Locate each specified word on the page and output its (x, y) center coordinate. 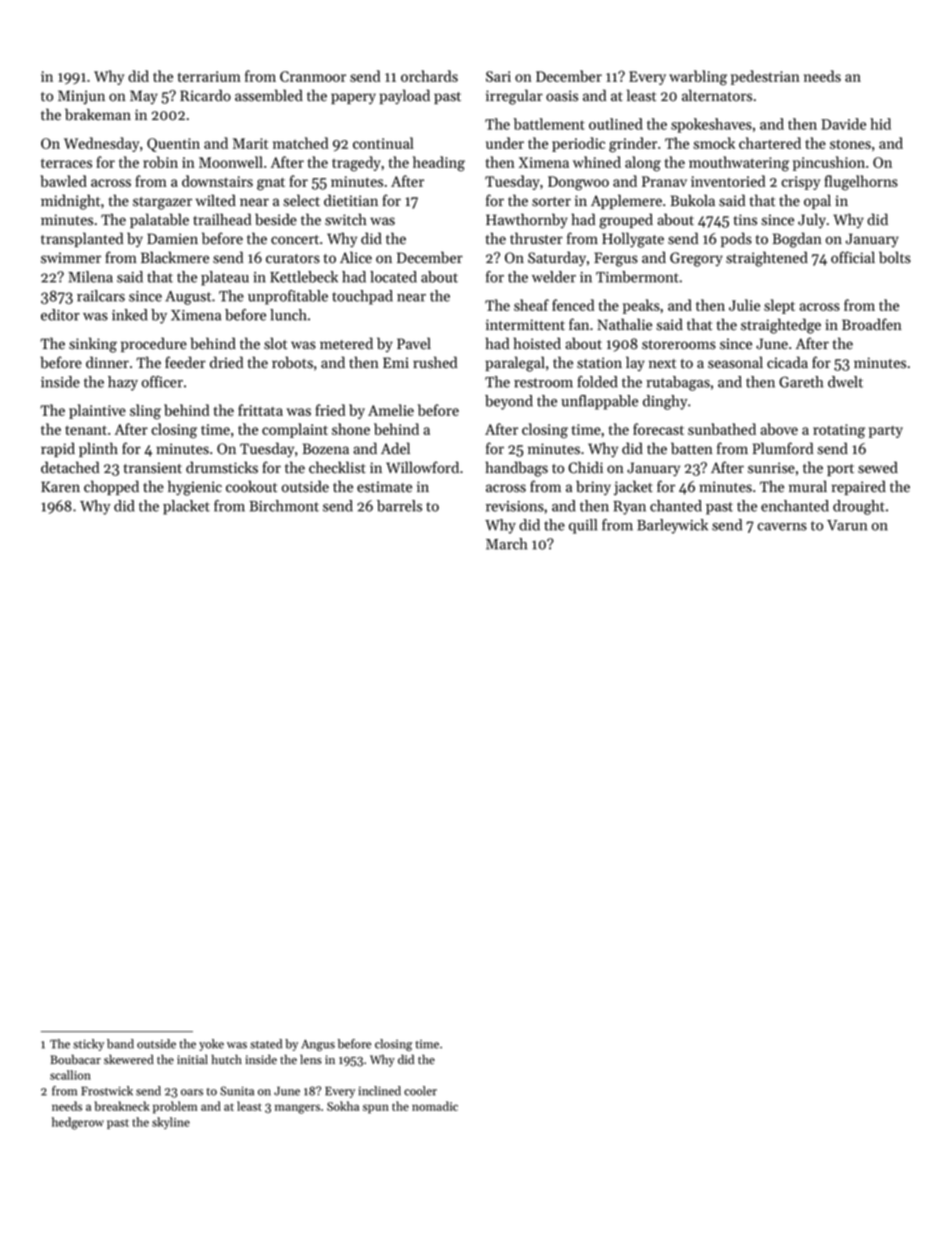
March (506, 544)
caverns (782, 527)
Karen (60, 487)
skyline (171, 1123)
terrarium (209, 76)
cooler (420, 1091)
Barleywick (672, 526)
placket (186, 507)
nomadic (435, 1106)
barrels (399, 506)
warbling (698, 78)
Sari (498, 76)
